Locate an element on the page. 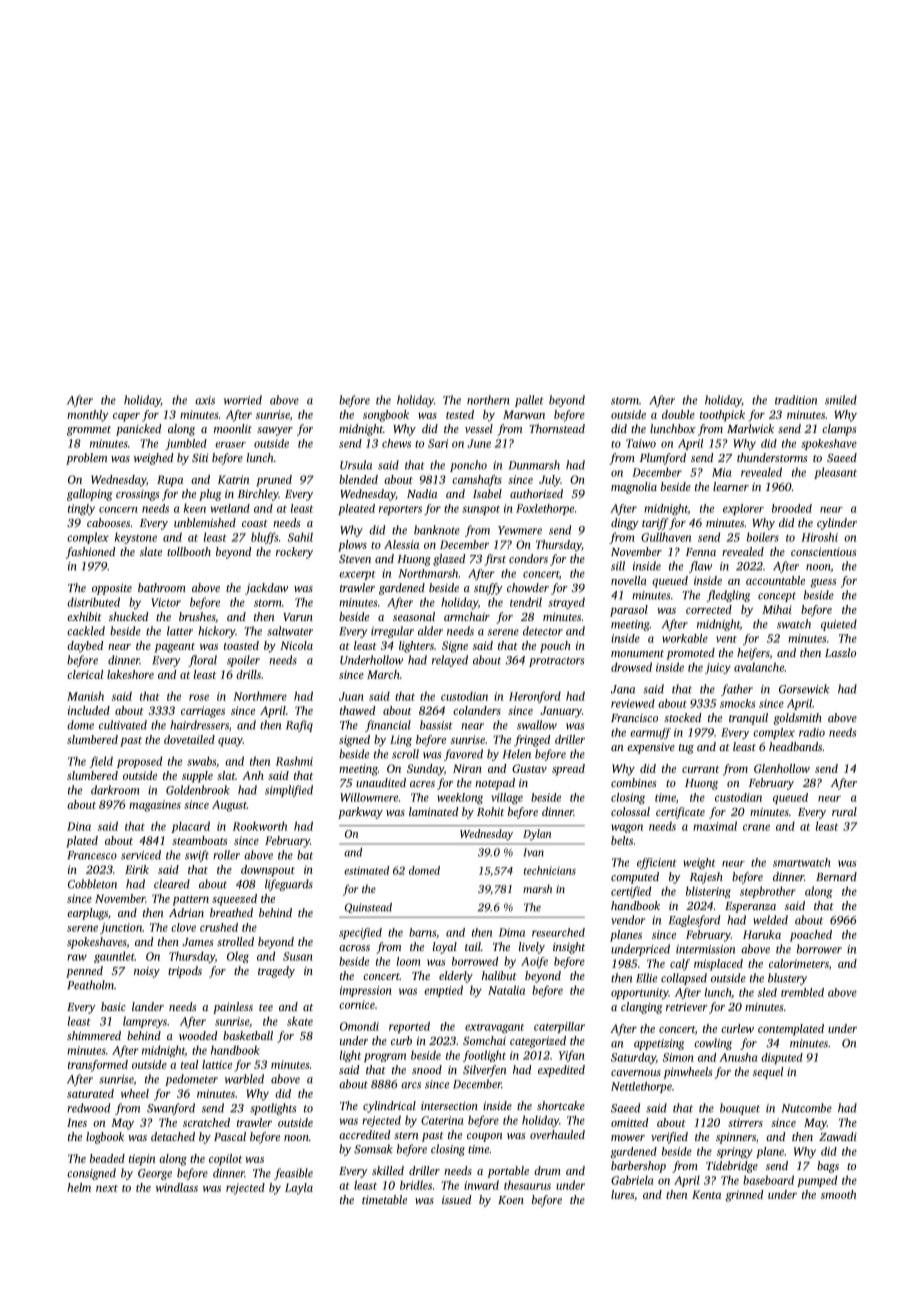 The image size is (924, 1308). mower is located at coordinates (628, 1138).
